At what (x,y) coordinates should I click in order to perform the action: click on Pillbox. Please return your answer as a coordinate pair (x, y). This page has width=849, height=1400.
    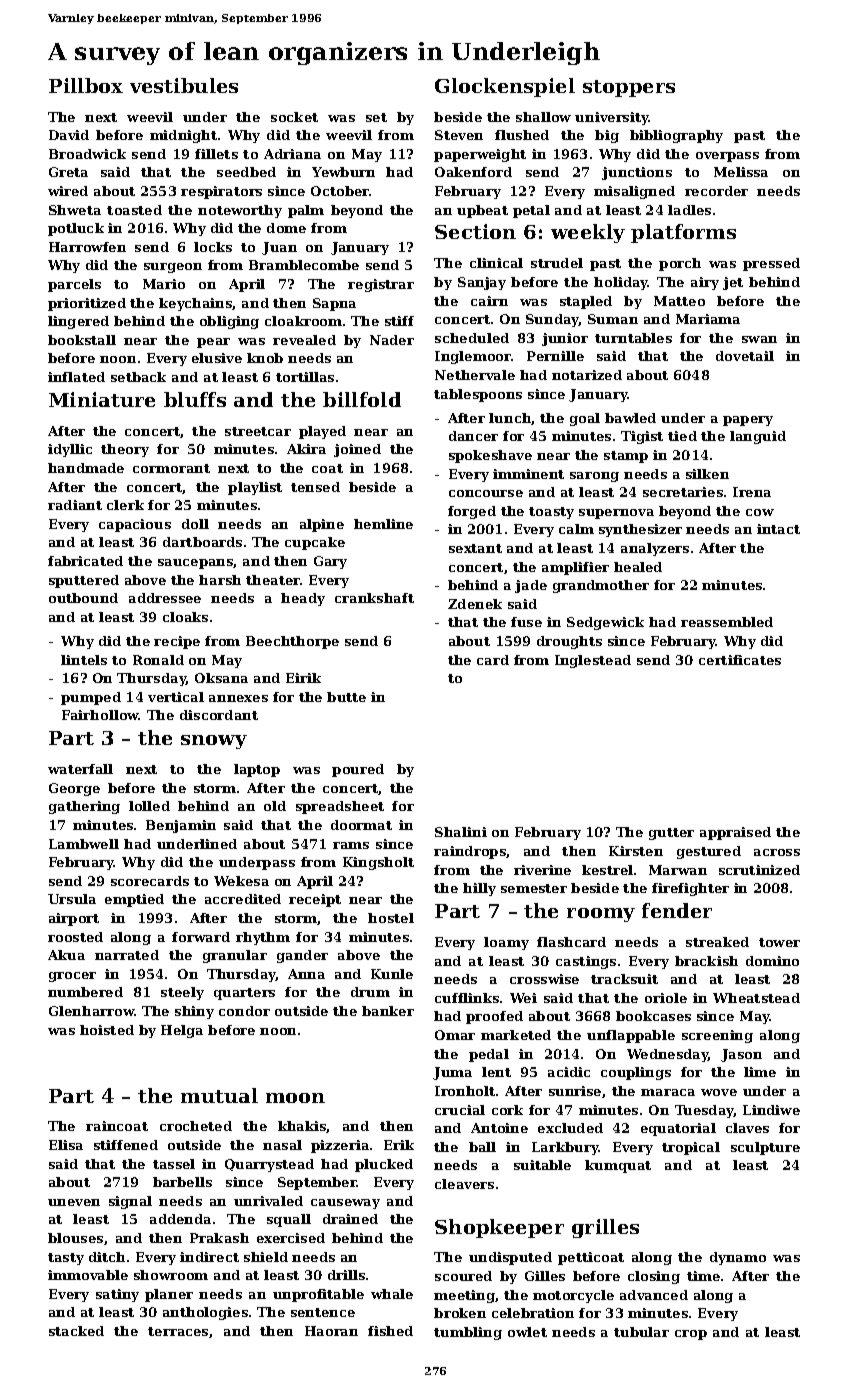
    Looking at the image, I should click on (86, 85).
